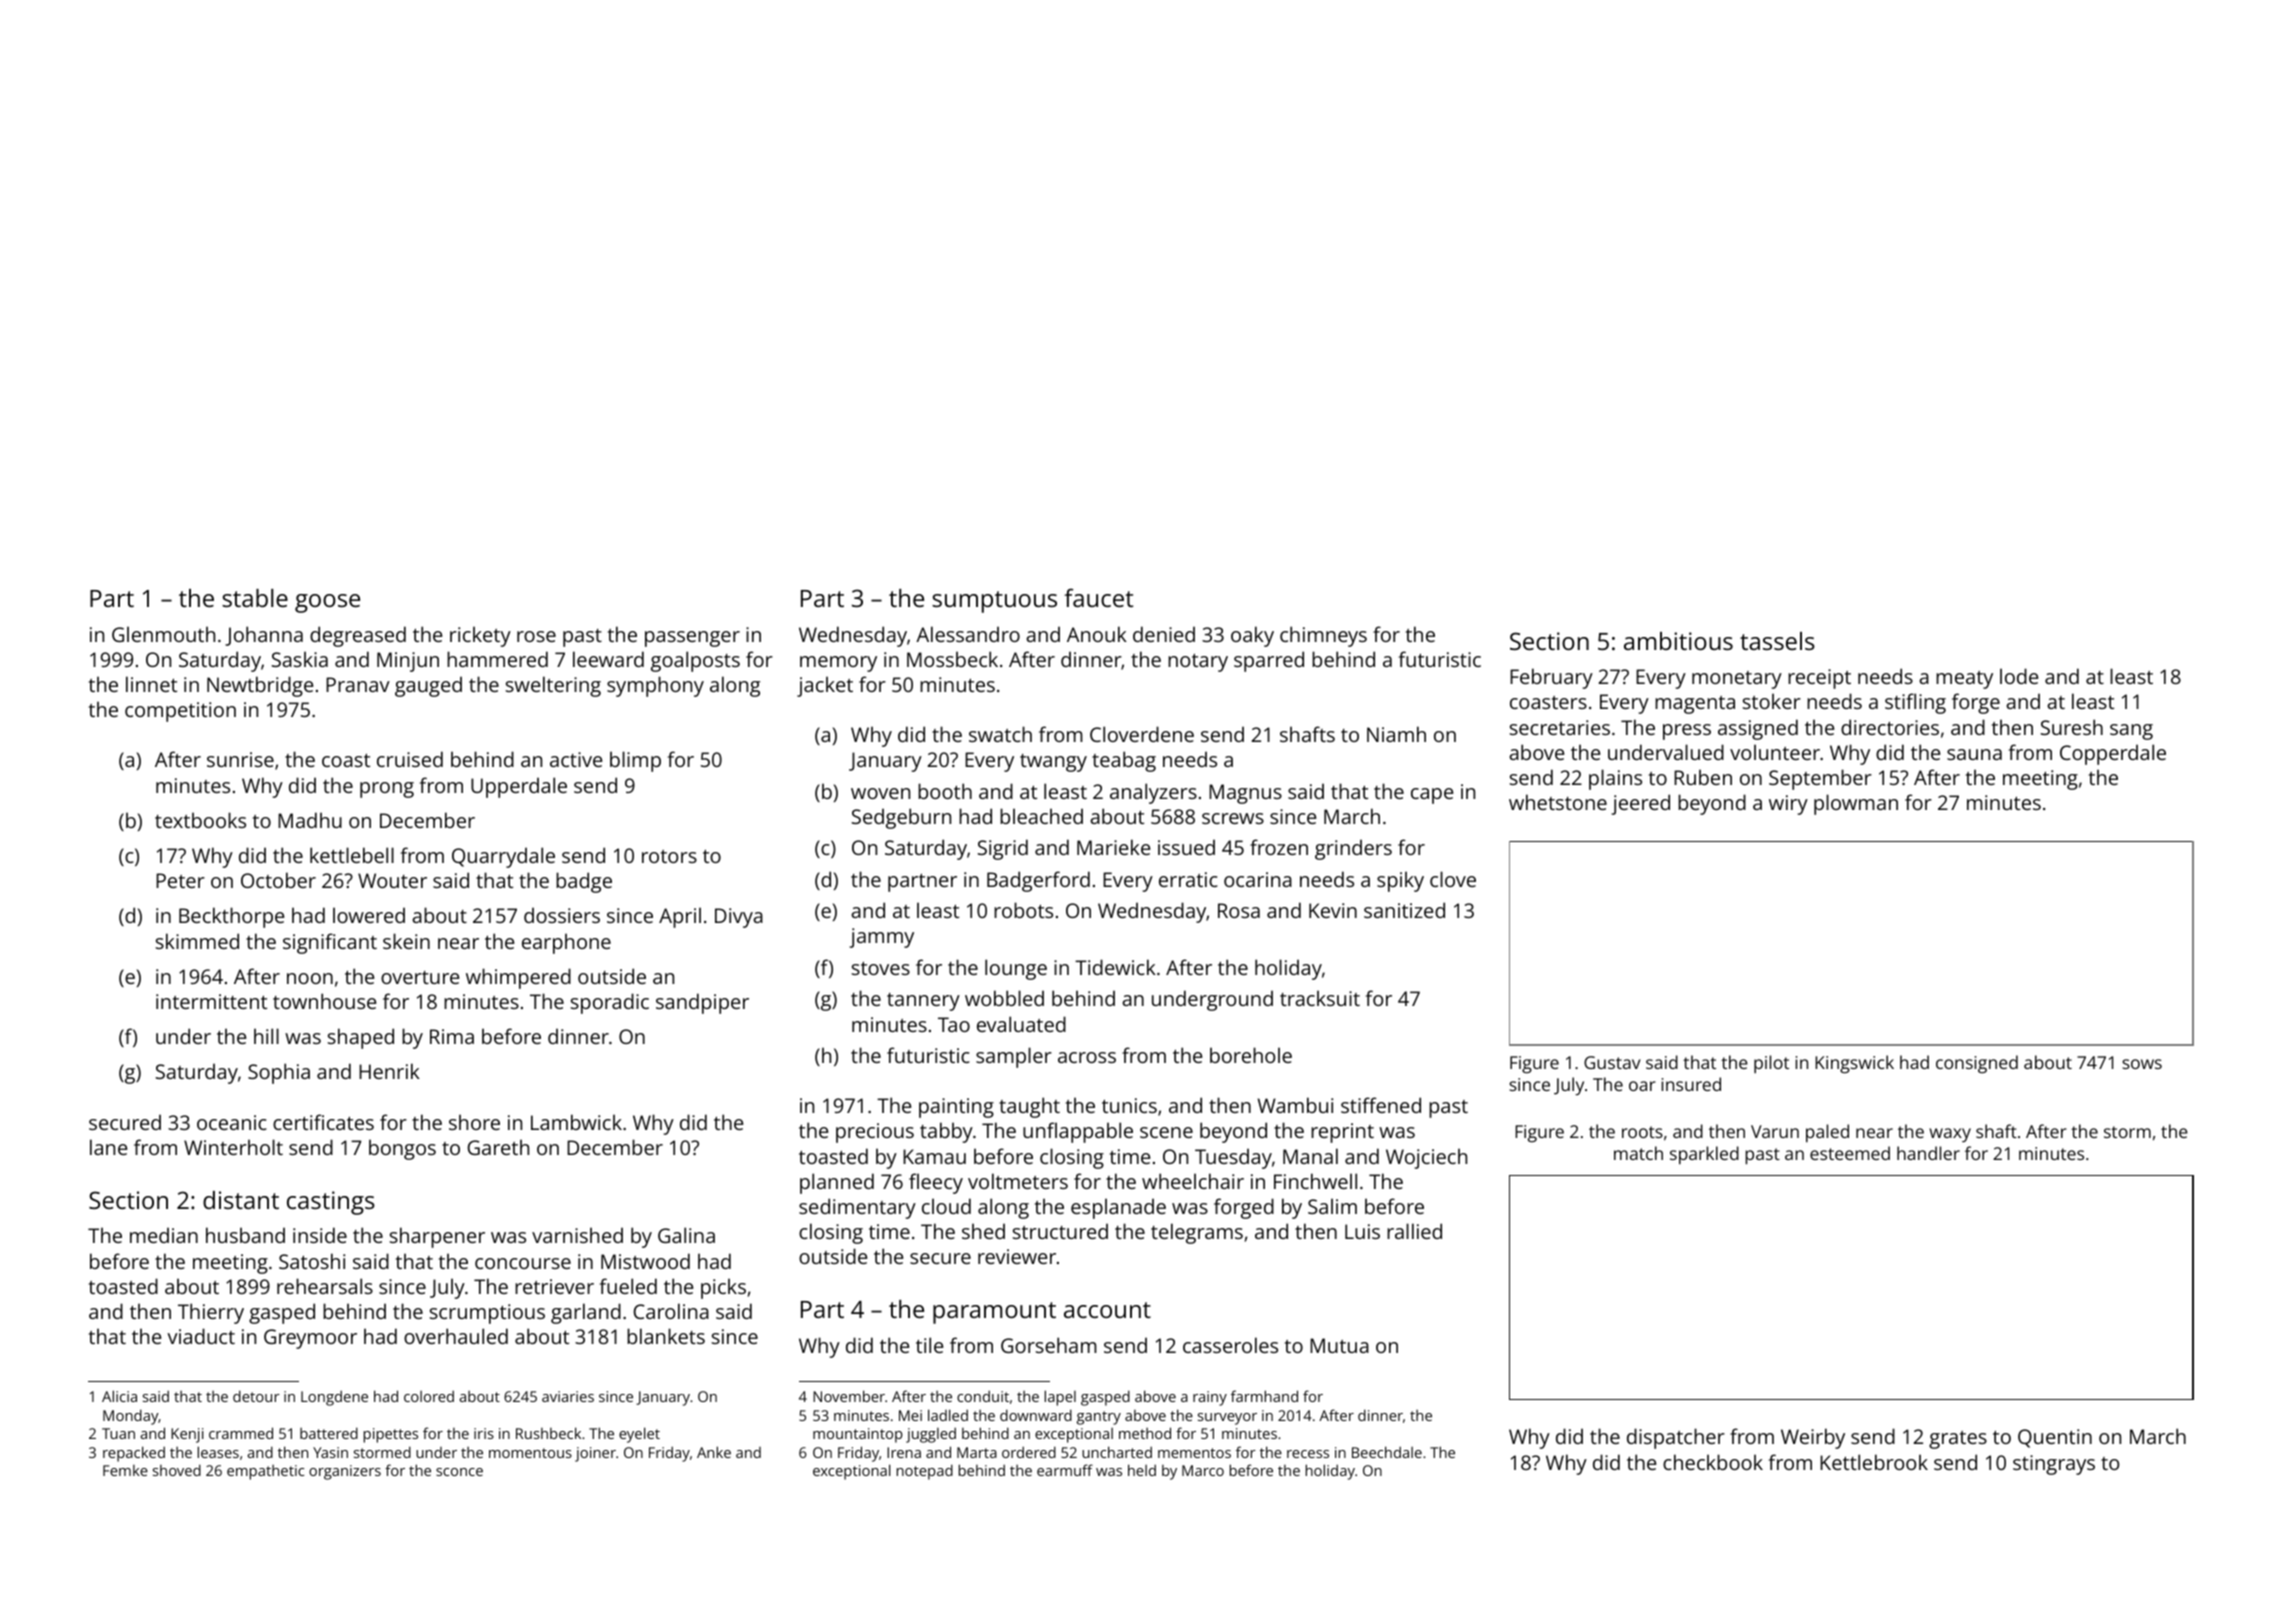 This screenshot has height=1614, width=2282. I want to click on plowman, so click(1856, 804).
